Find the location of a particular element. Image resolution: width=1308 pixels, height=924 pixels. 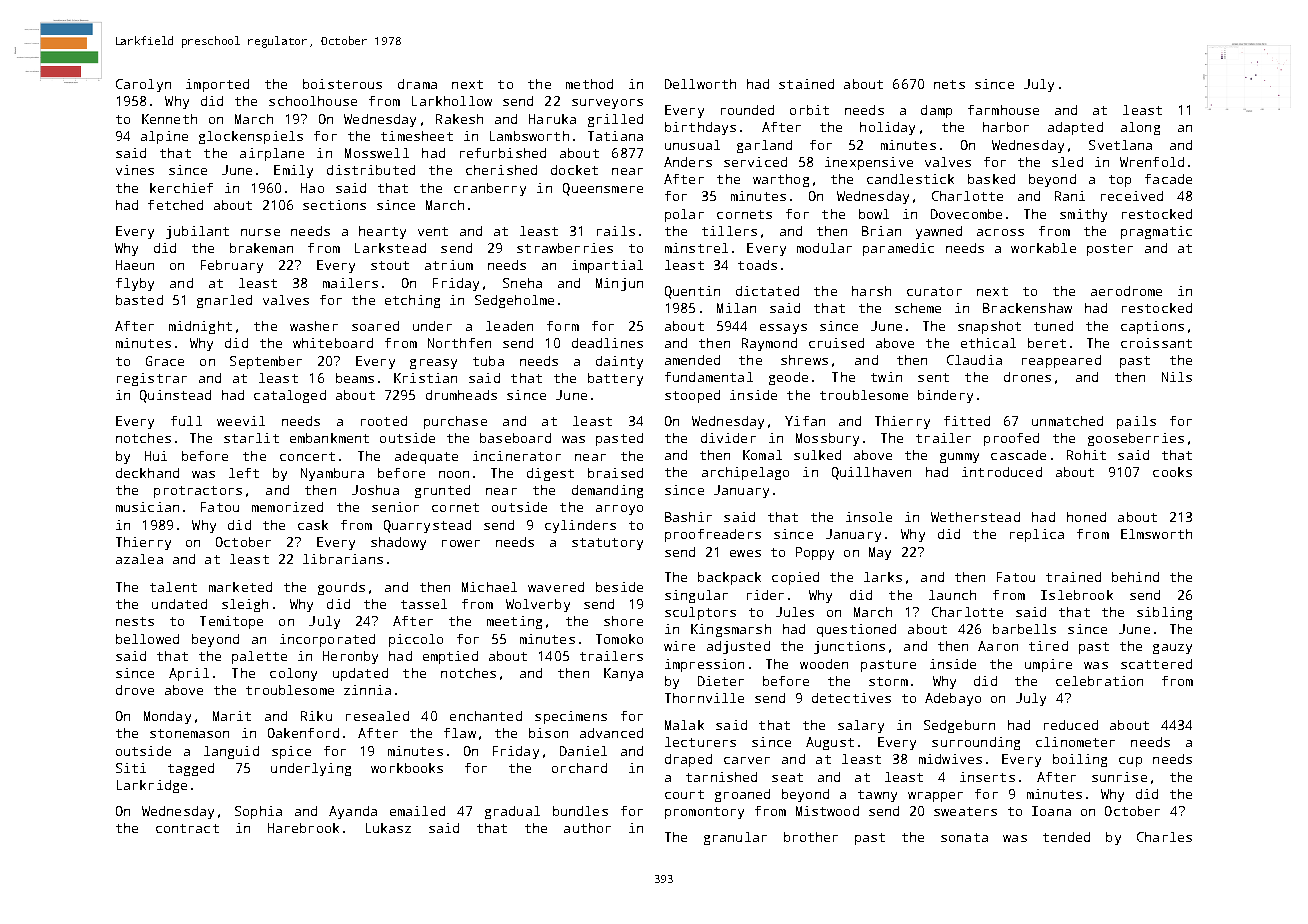

author is located at coordinates (587, 828).
